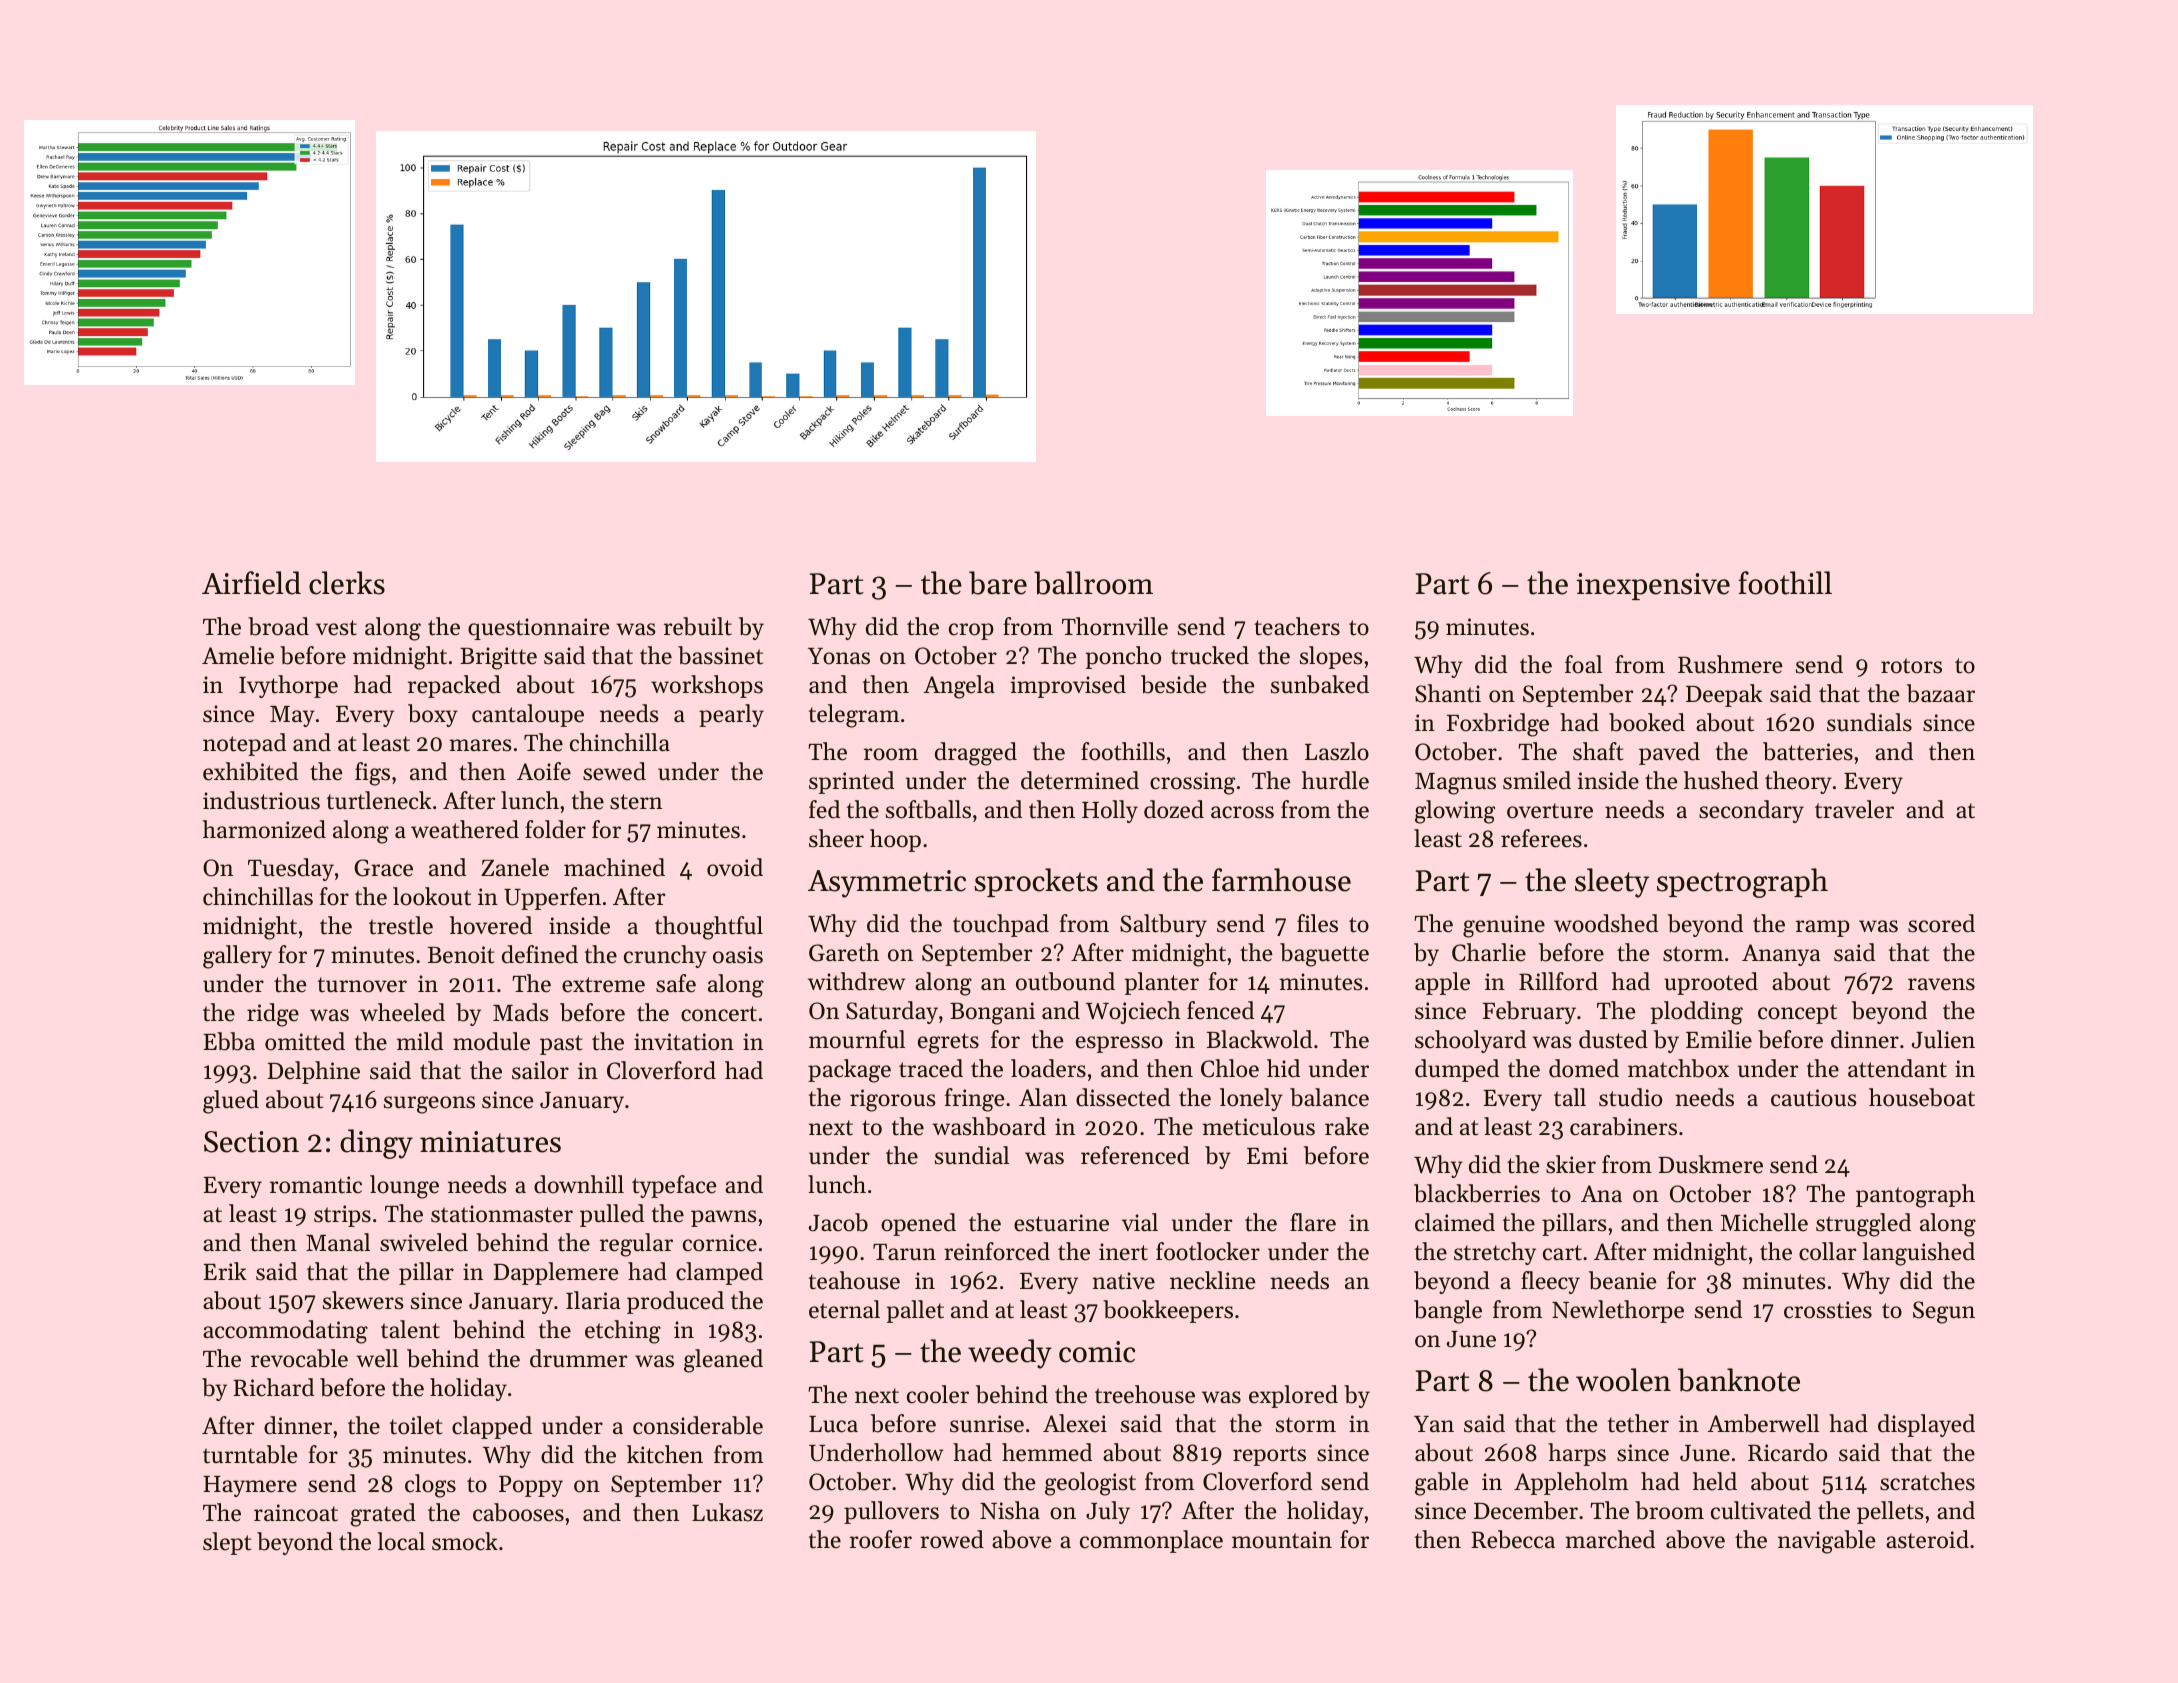 This screenshot has width=2178, height=1683. Describe the element at coordinates (579, 1184) in the screenshot. I see `downhill` at that location.
